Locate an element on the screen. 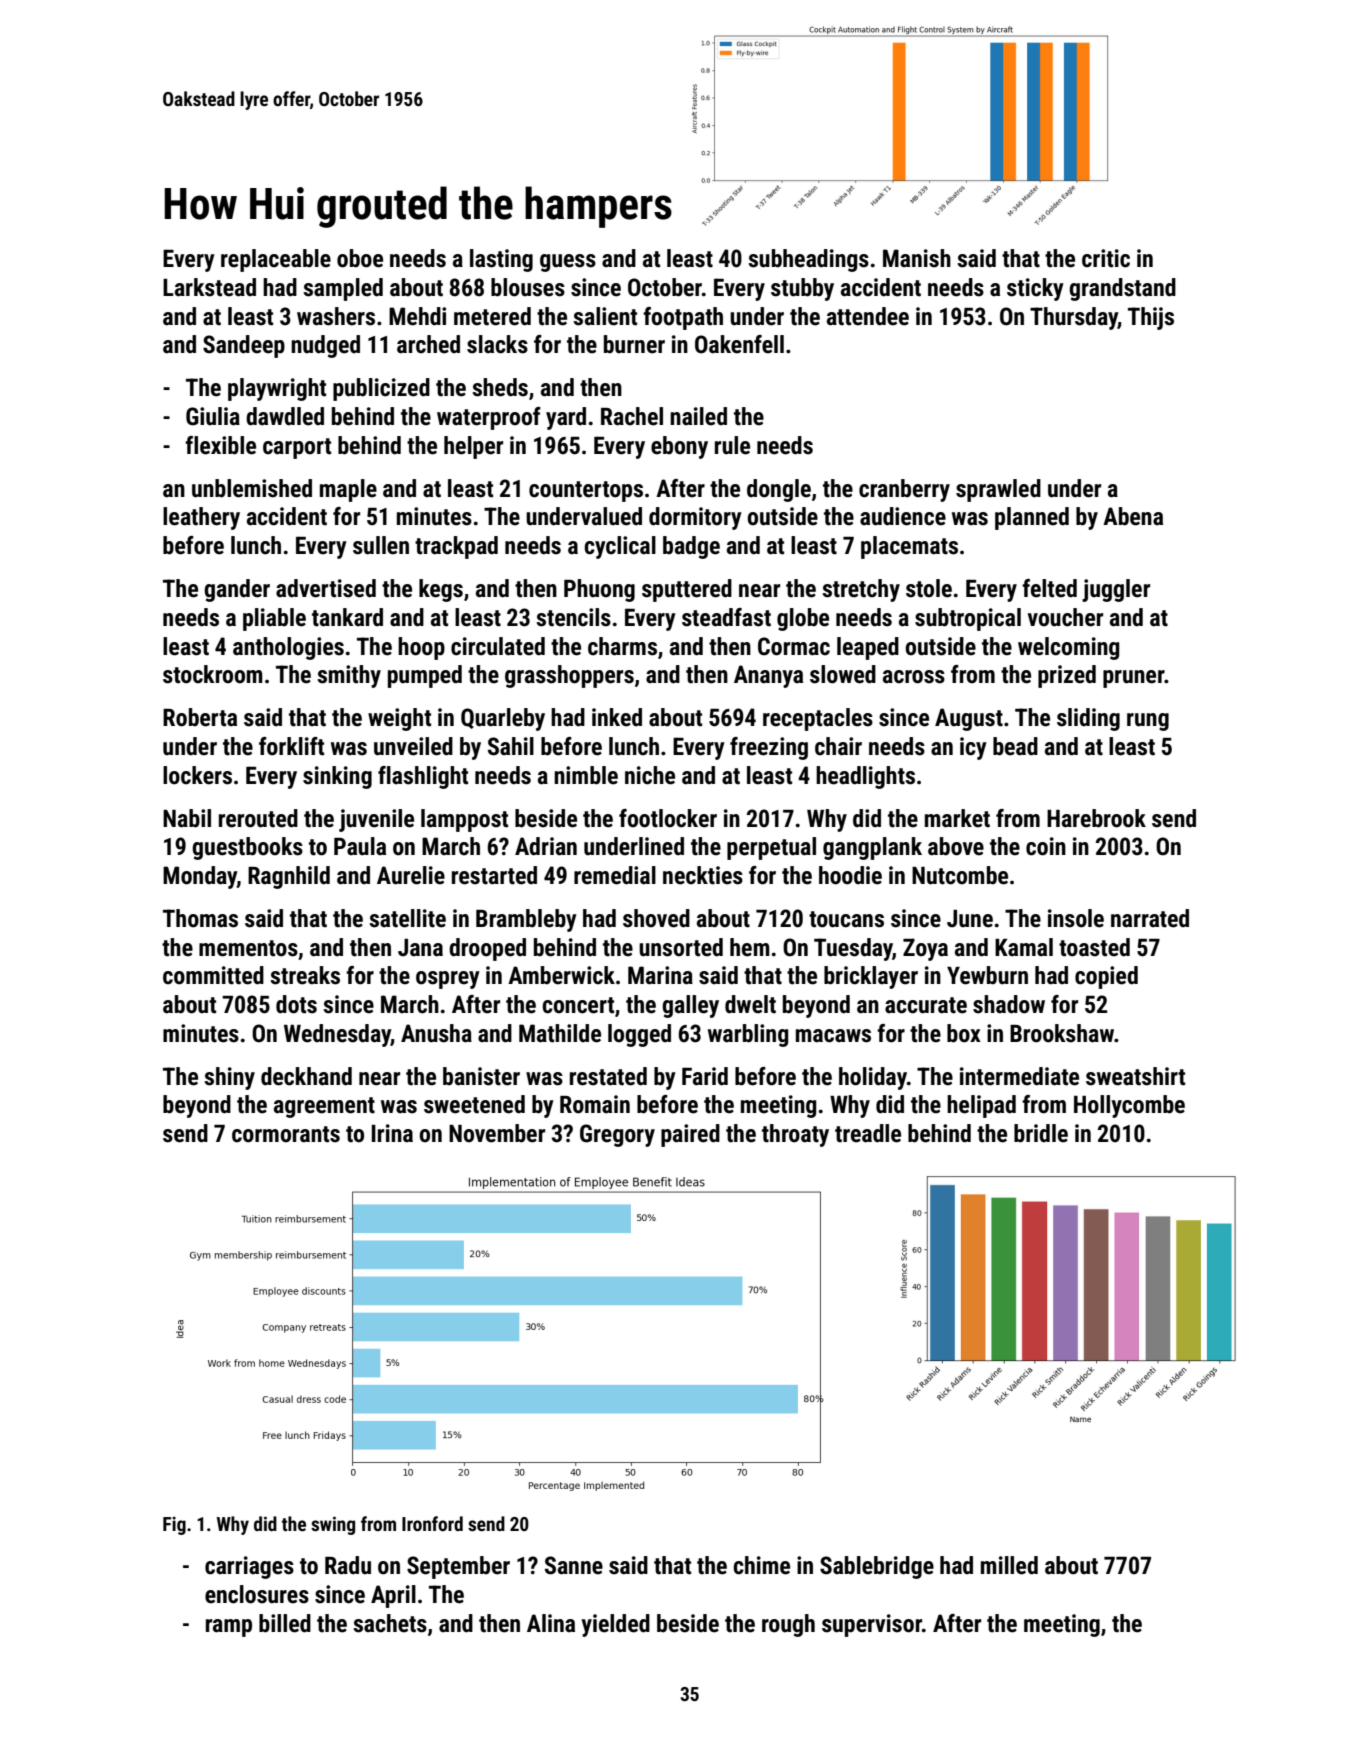 This screenshot has width=1360, height=1761. carriages is located at coordinates (249, 1567).
